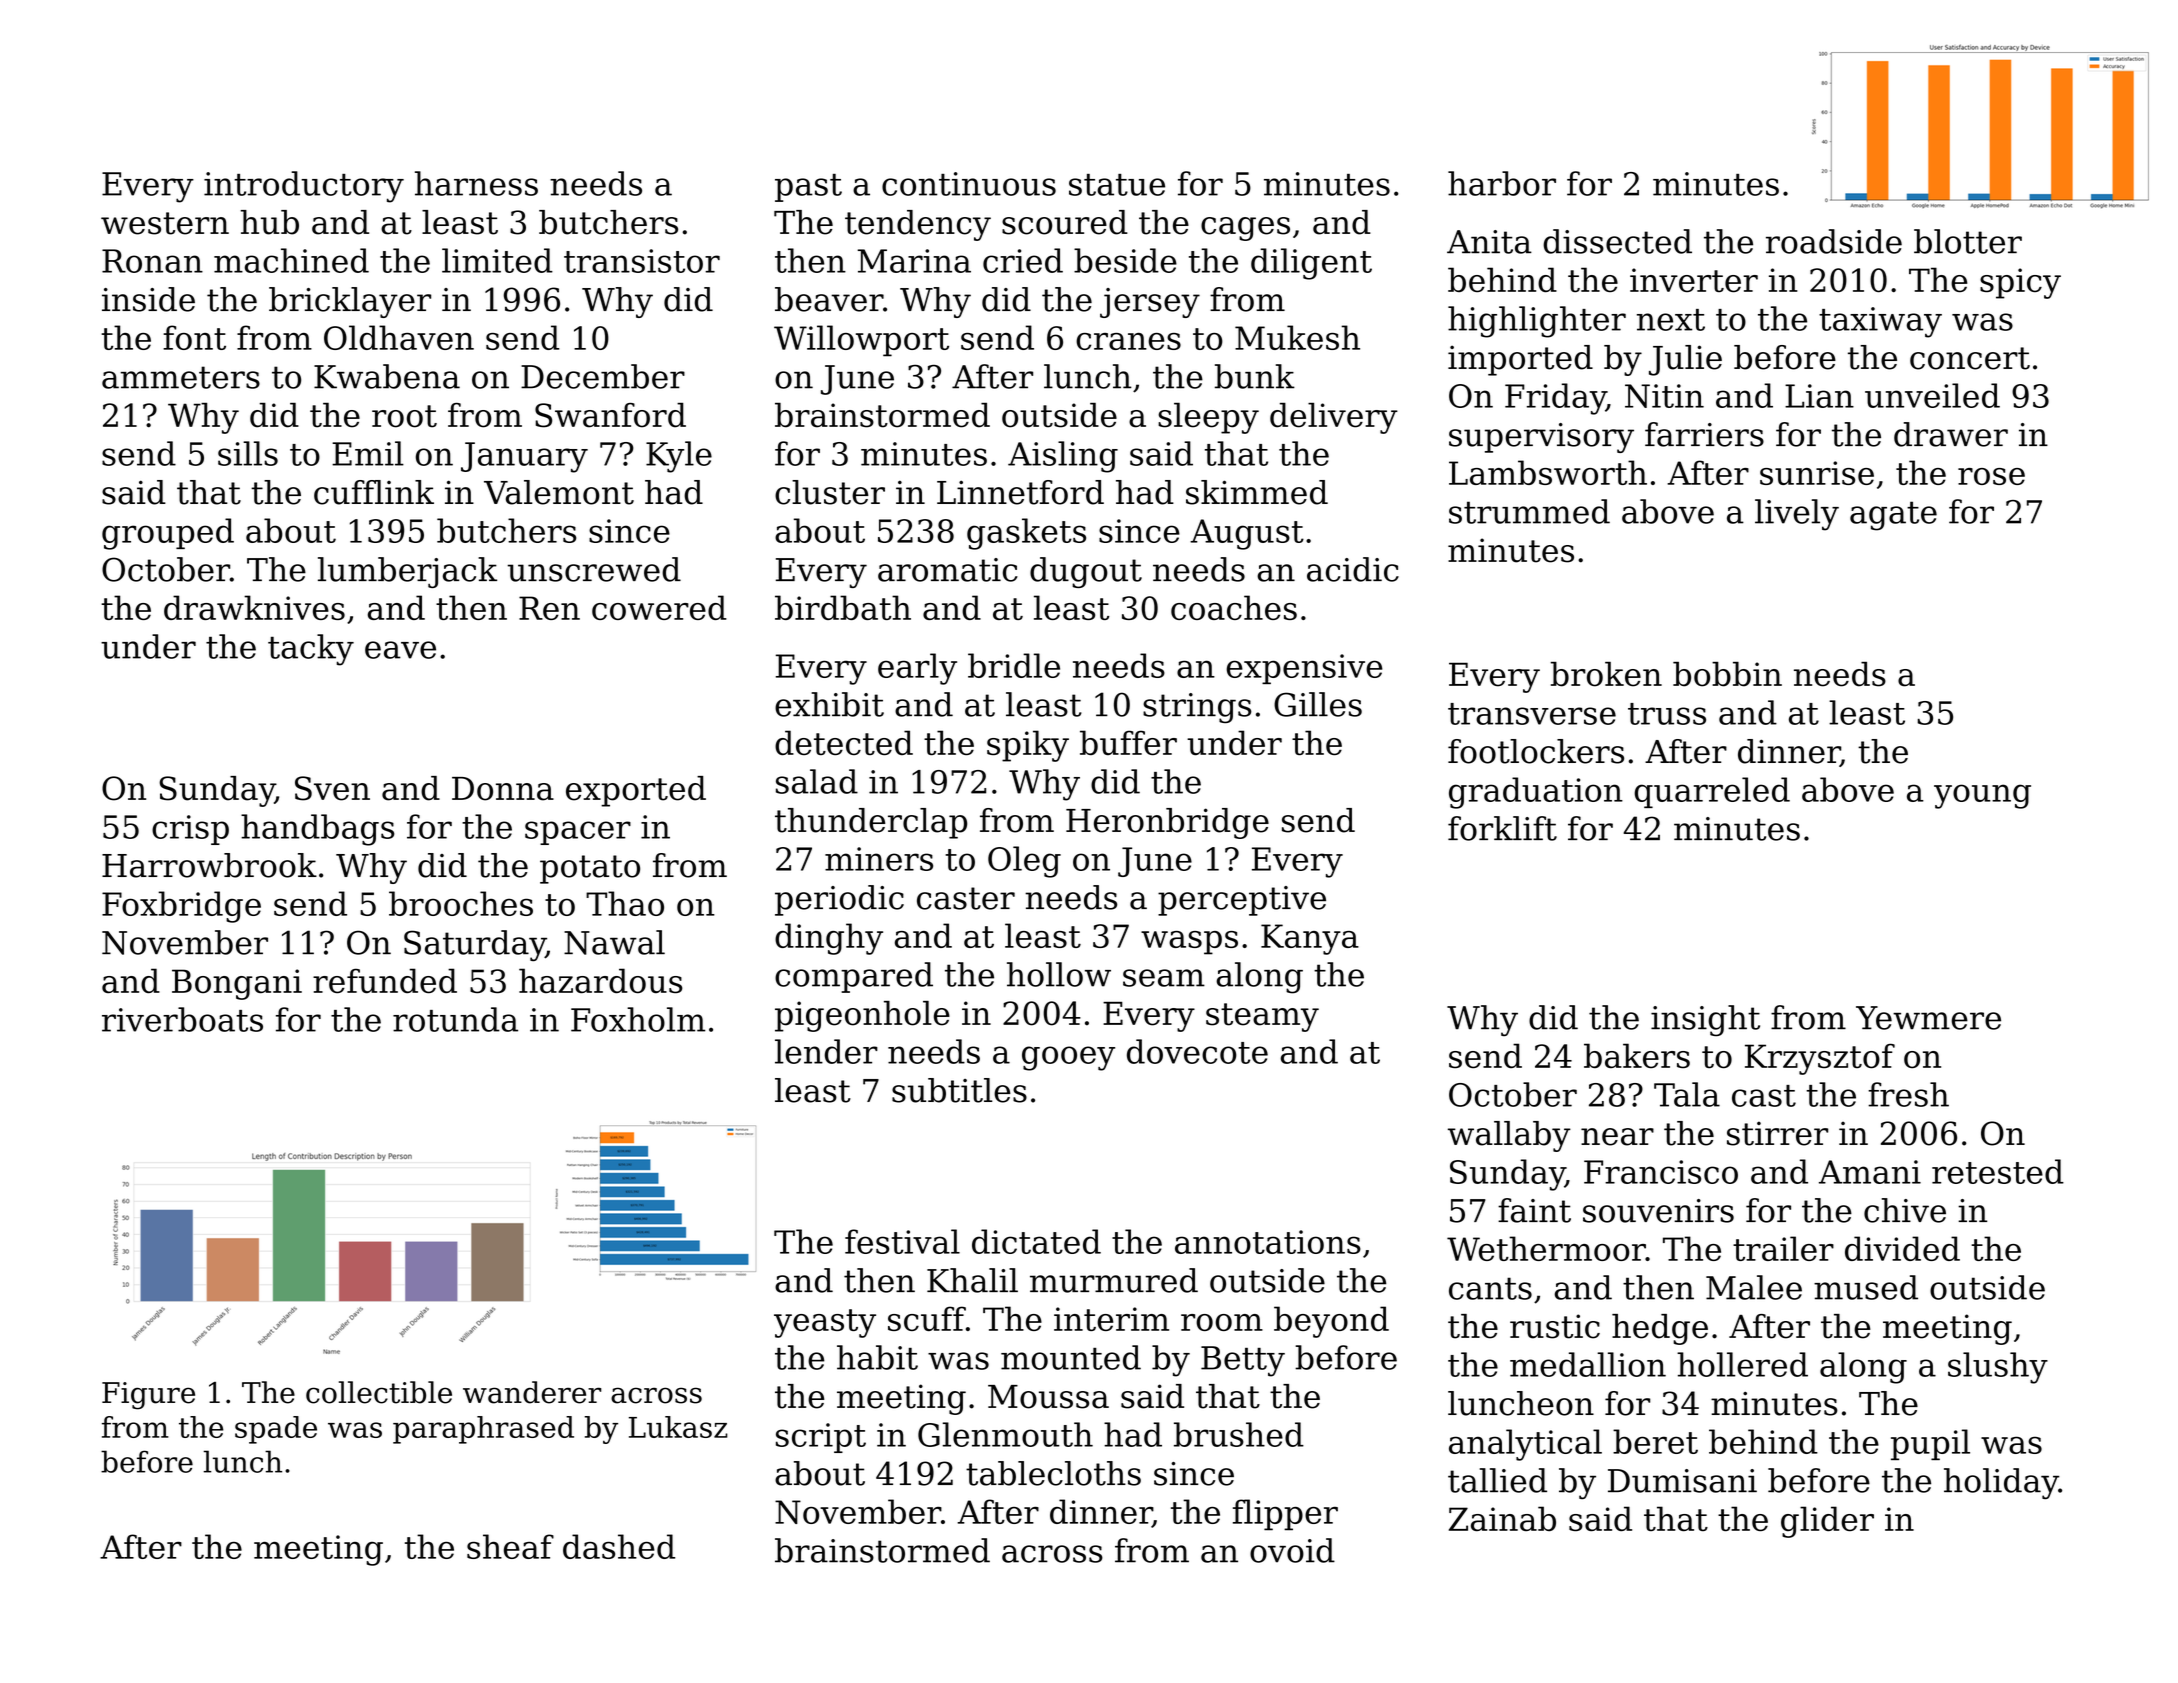 This screenshot has width=2178, height=1683. I want to click on compared, so click(854, 977).
